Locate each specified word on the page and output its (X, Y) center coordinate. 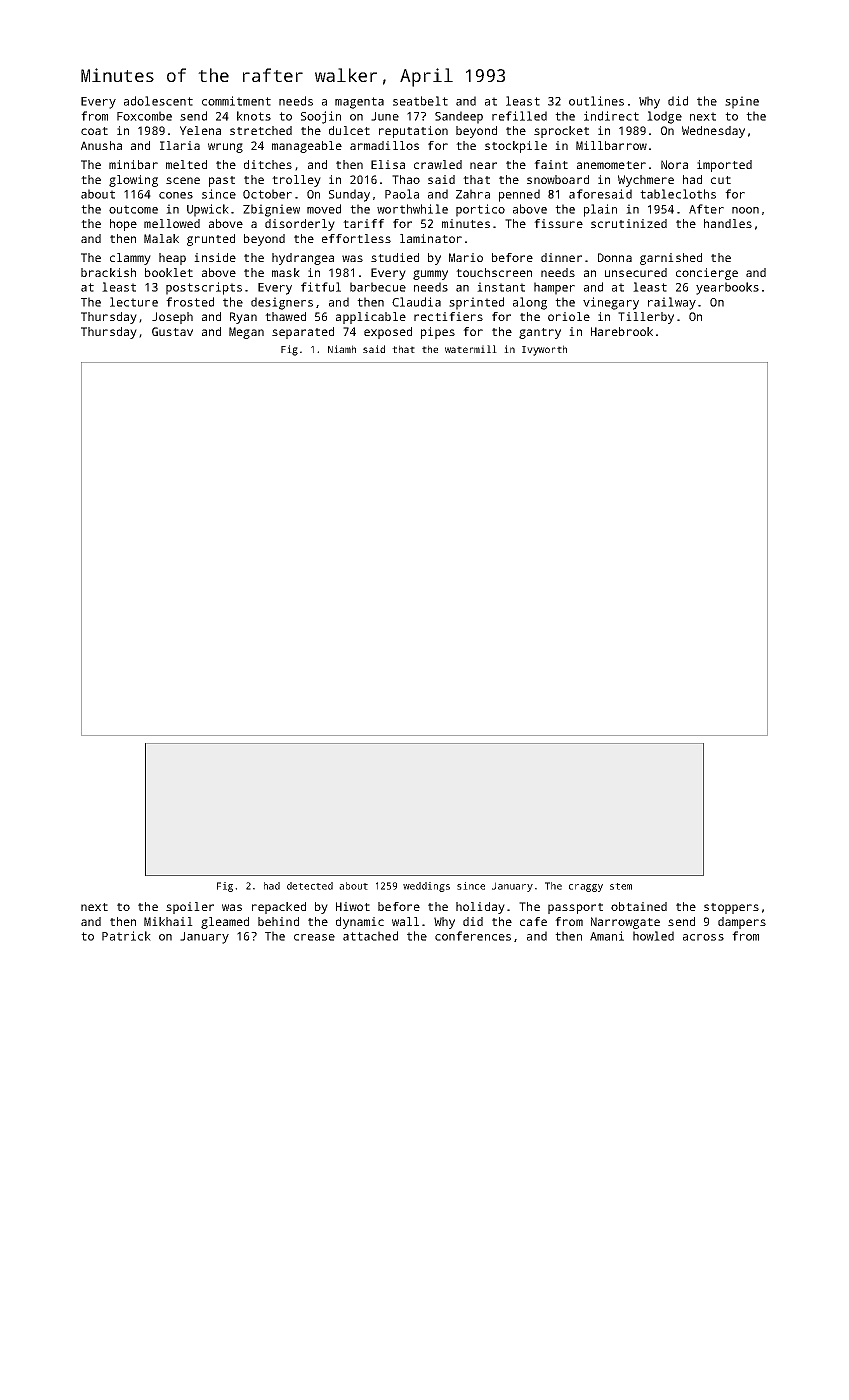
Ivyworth (544, 350)
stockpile (516, 147)
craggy (586, 888)
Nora (674, 164)
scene (183, 180)
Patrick (126, 936)
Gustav (172, 331)
